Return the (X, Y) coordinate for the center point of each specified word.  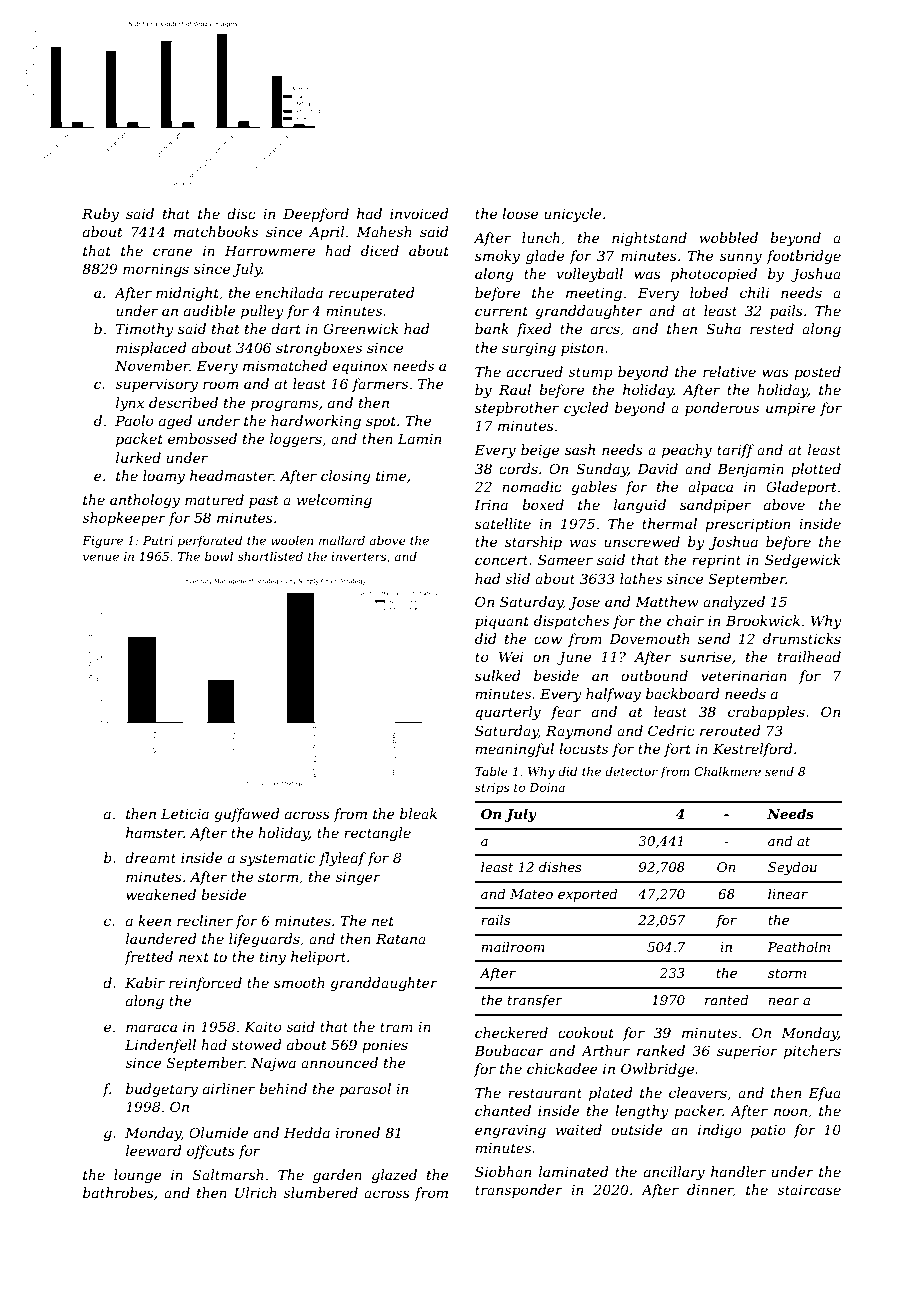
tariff (735, 451)
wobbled (728, 237)
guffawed (247, 815)
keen (154, 920)
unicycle (573, 215)
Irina (491, 505)
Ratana (401, 939)
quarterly (508, 713)
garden (337, 1176)
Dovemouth (649, 638)
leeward (154, 1150)
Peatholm (798, 947)
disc (241, 213)
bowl (219, 556)
